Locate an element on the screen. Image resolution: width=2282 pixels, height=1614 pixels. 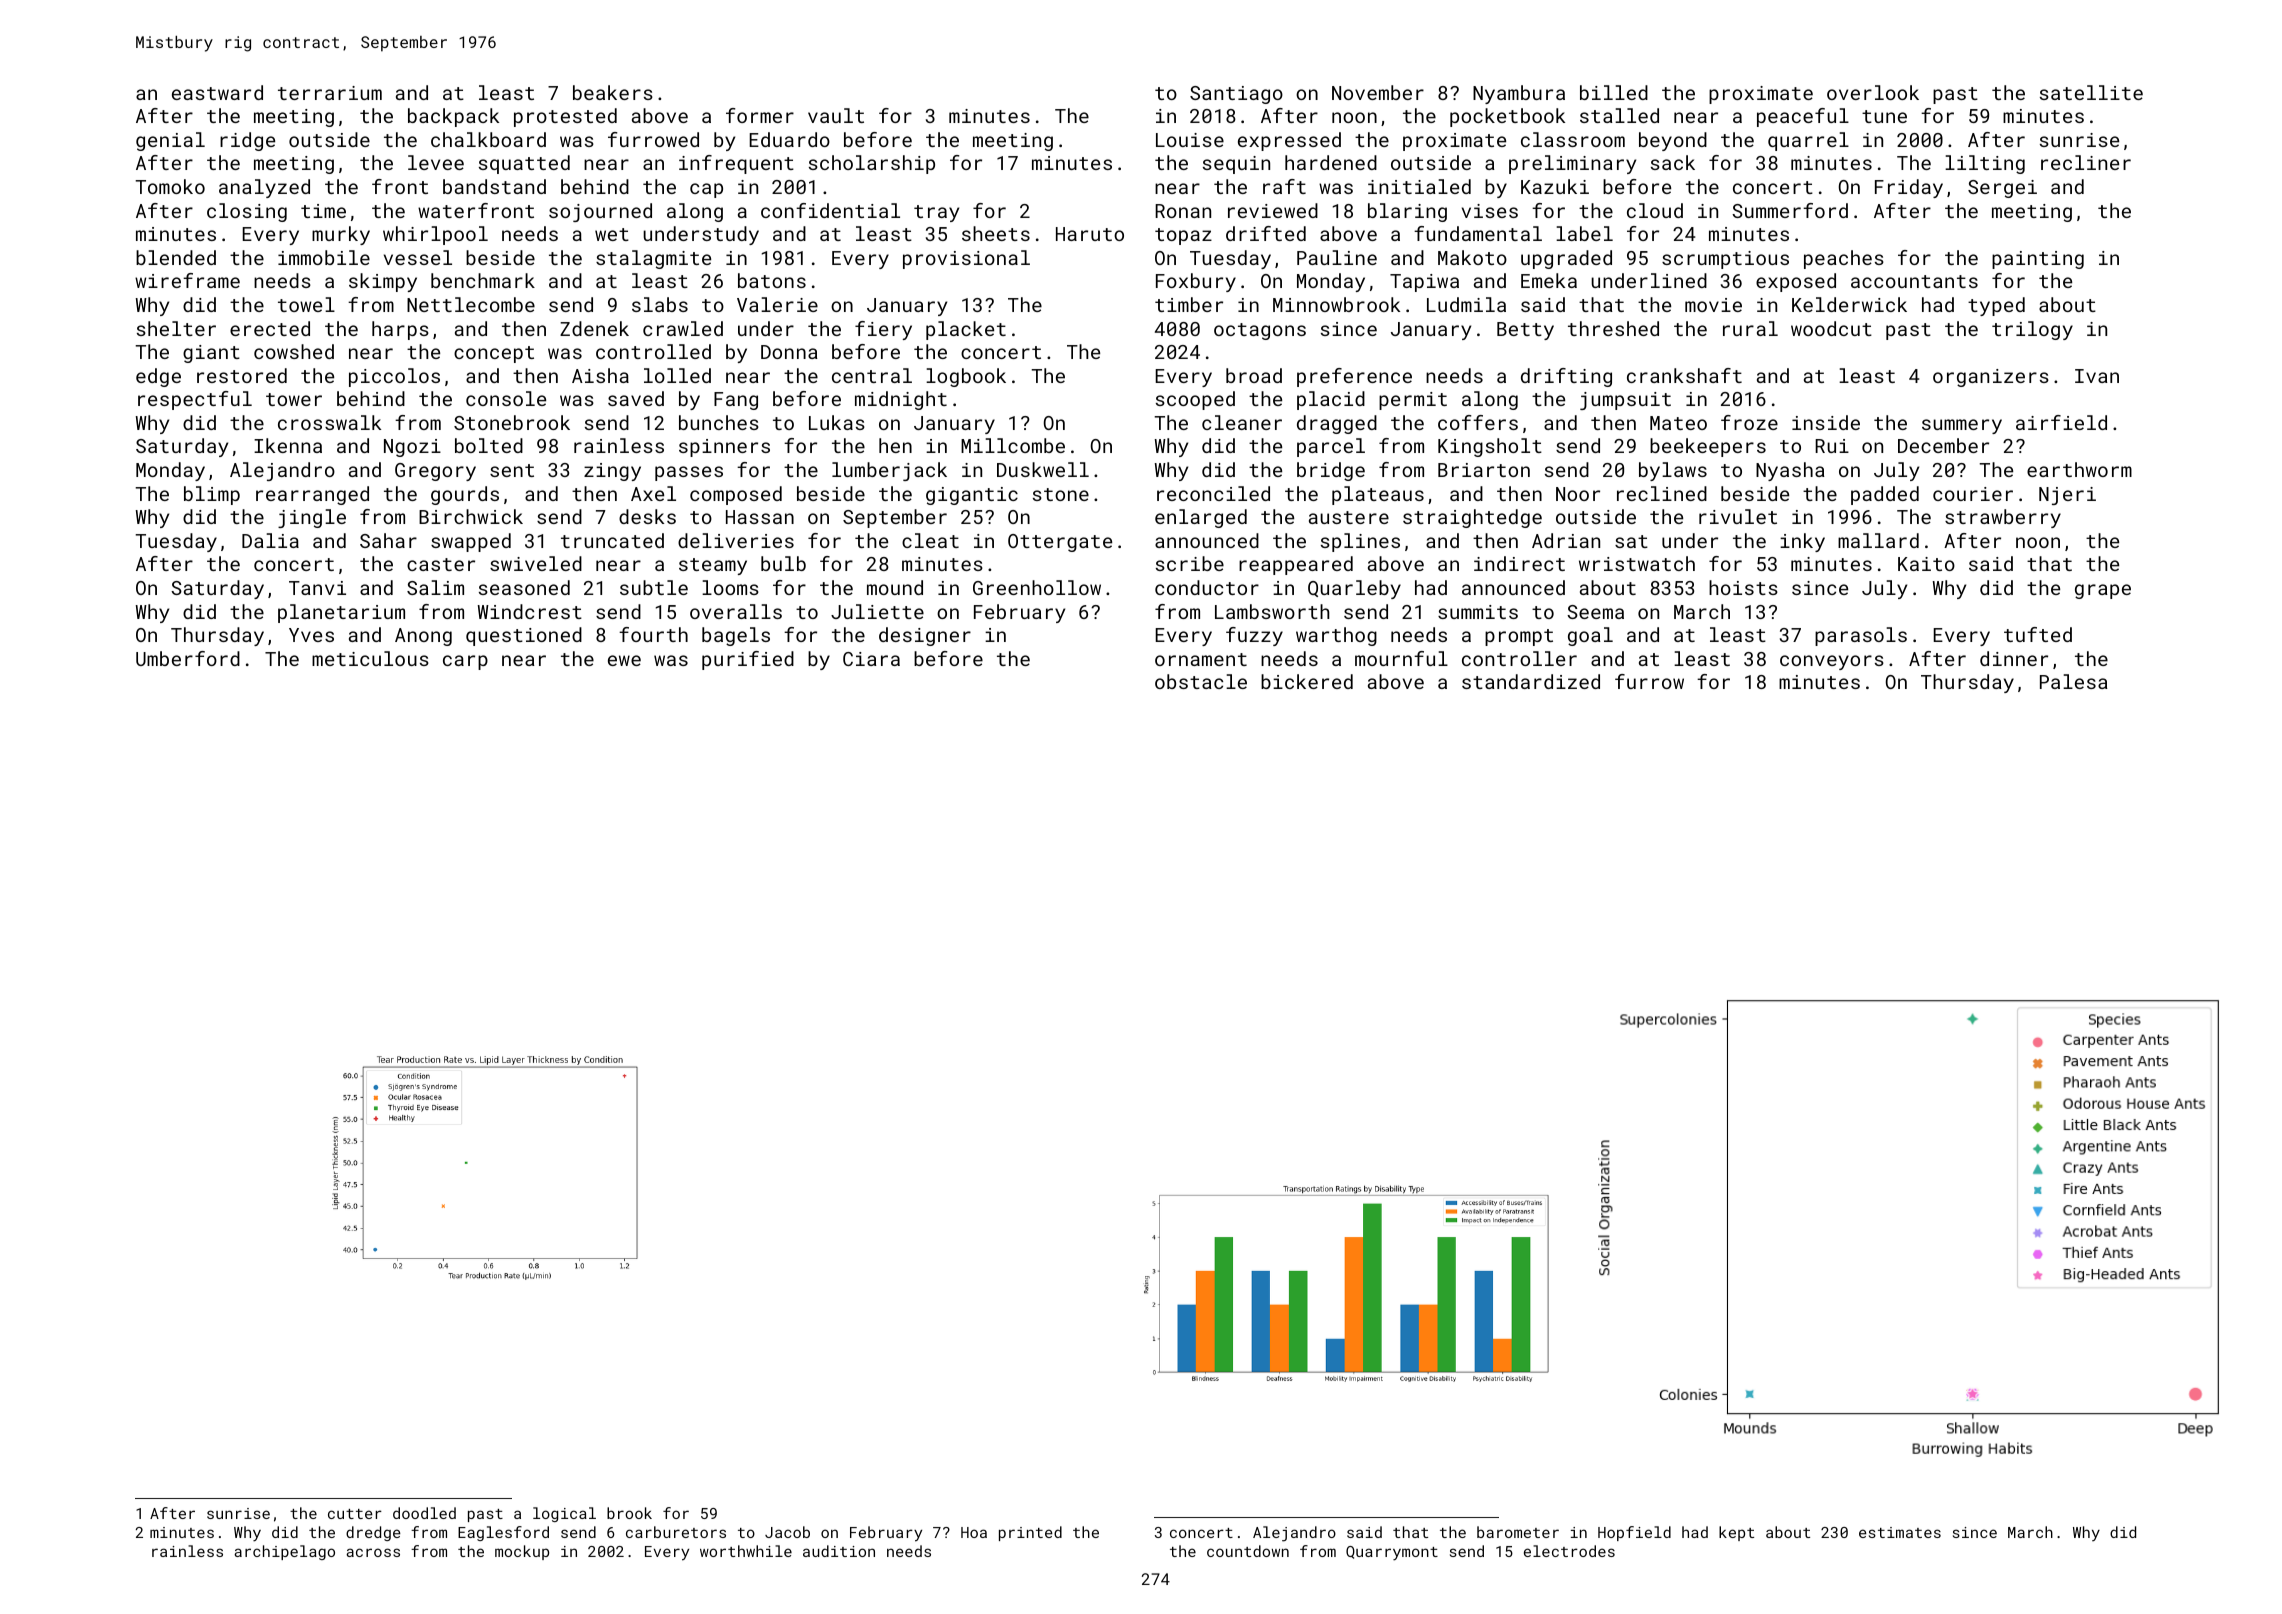
meticulous is located at coordinates (370, 658).
